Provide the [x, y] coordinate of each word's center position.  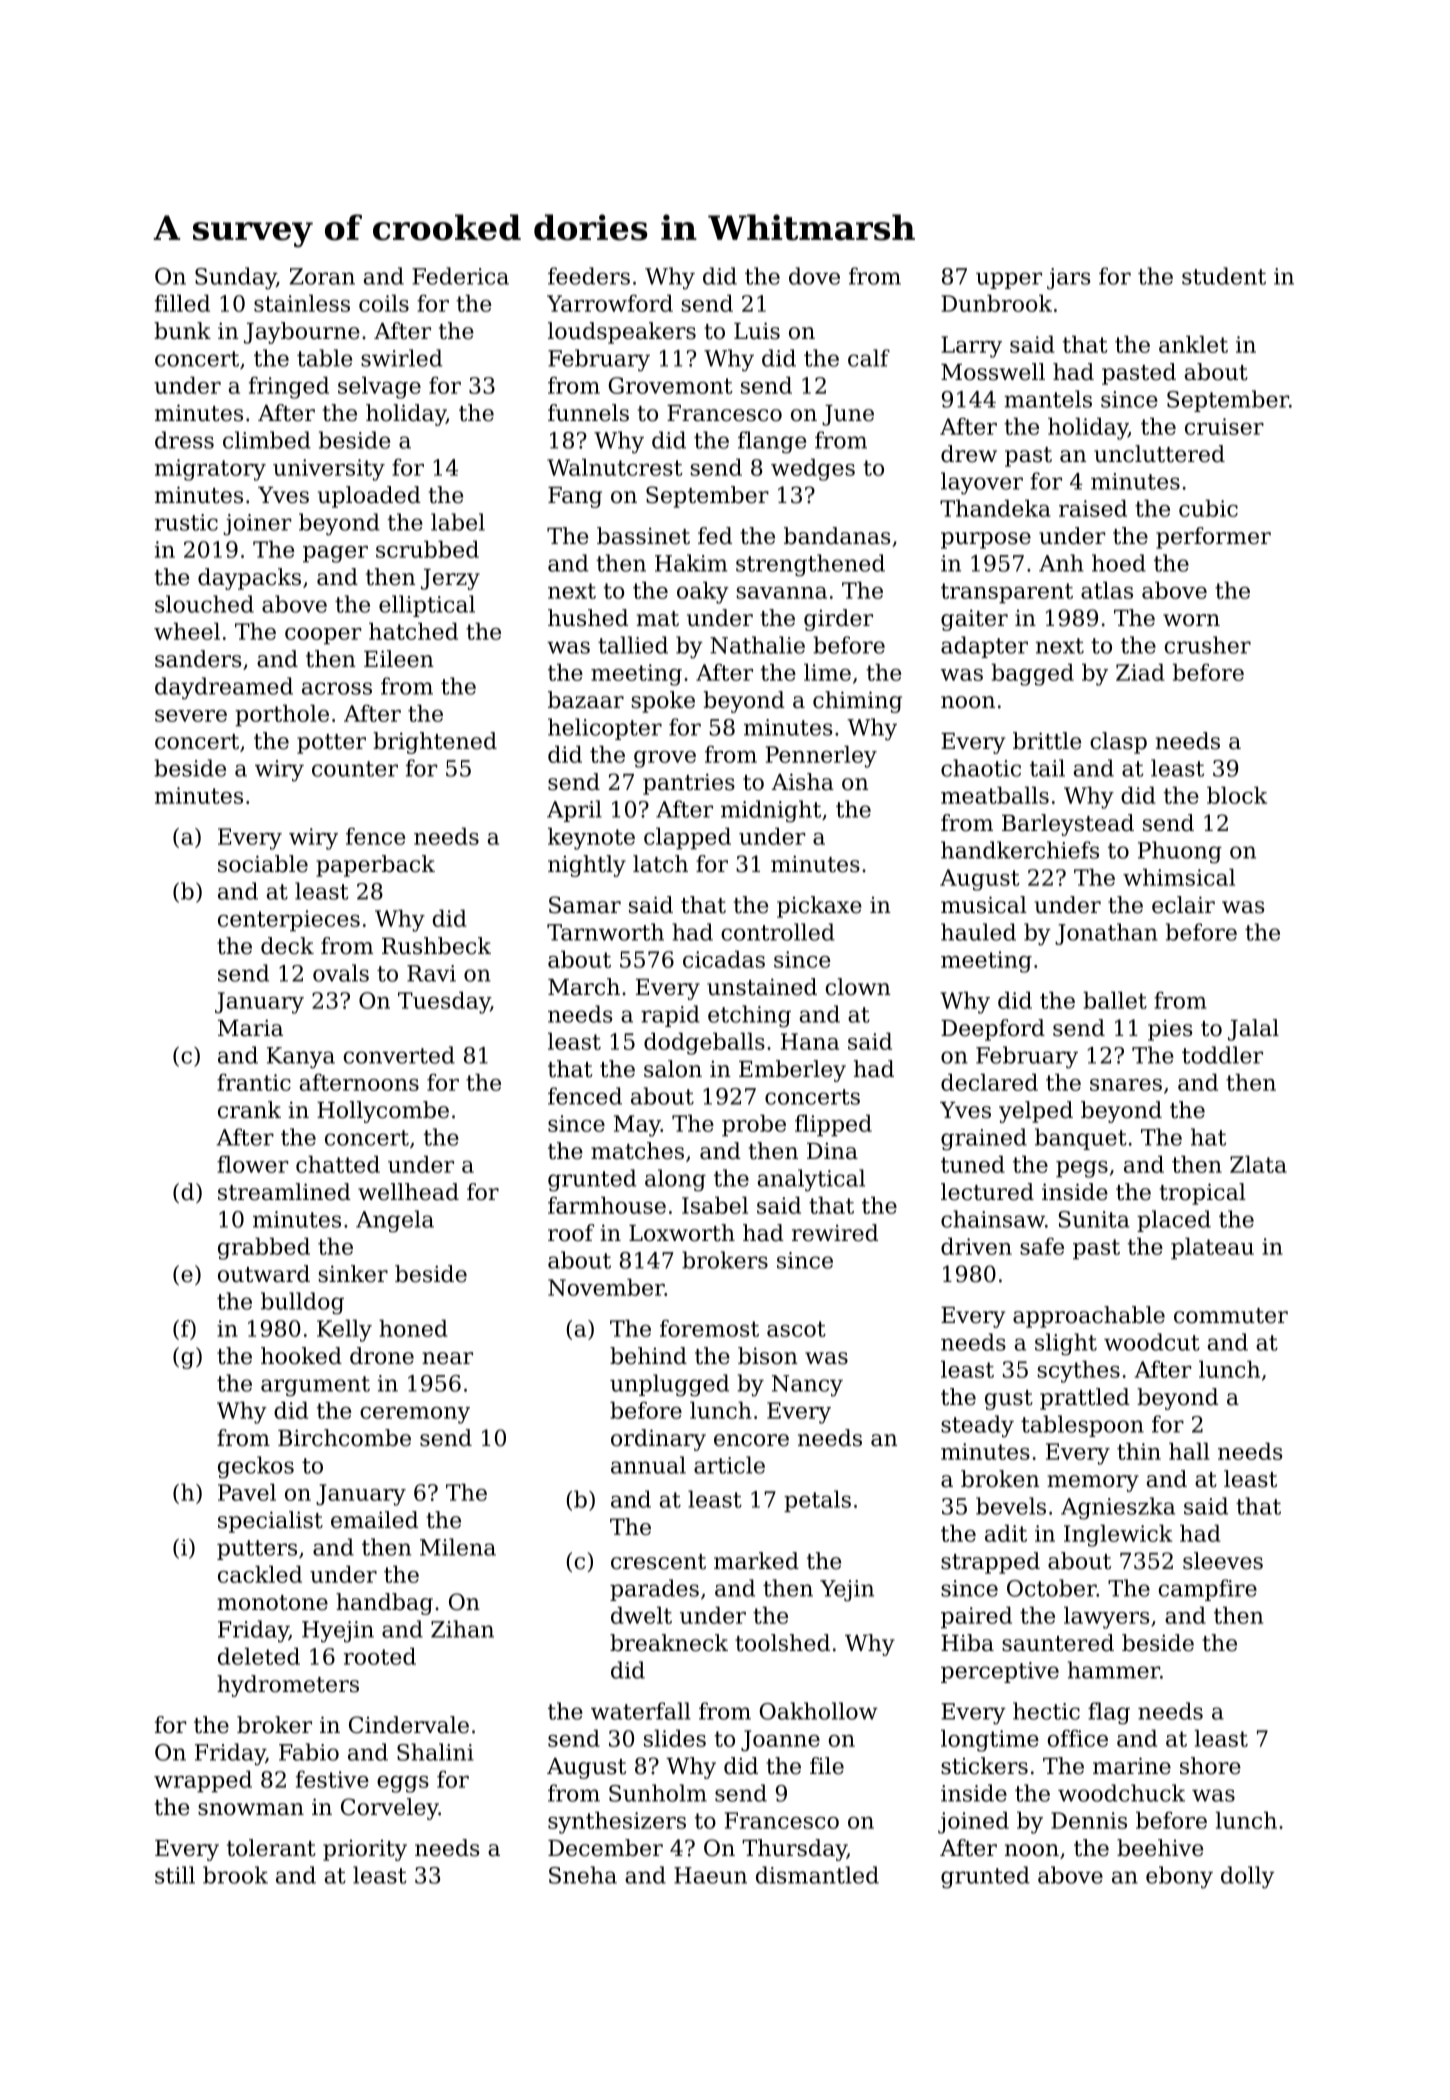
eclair [1183, 905]
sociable [263, 864]
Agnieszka [1118, 1508]
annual [648, 1465]
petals [817, 1501]
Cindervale [409, 1725]
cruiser [1224, 426]
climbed [267, 440]
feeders [589, 276]
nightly [587, 866]
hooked [301, 1356]
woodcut [1152, 1342]
